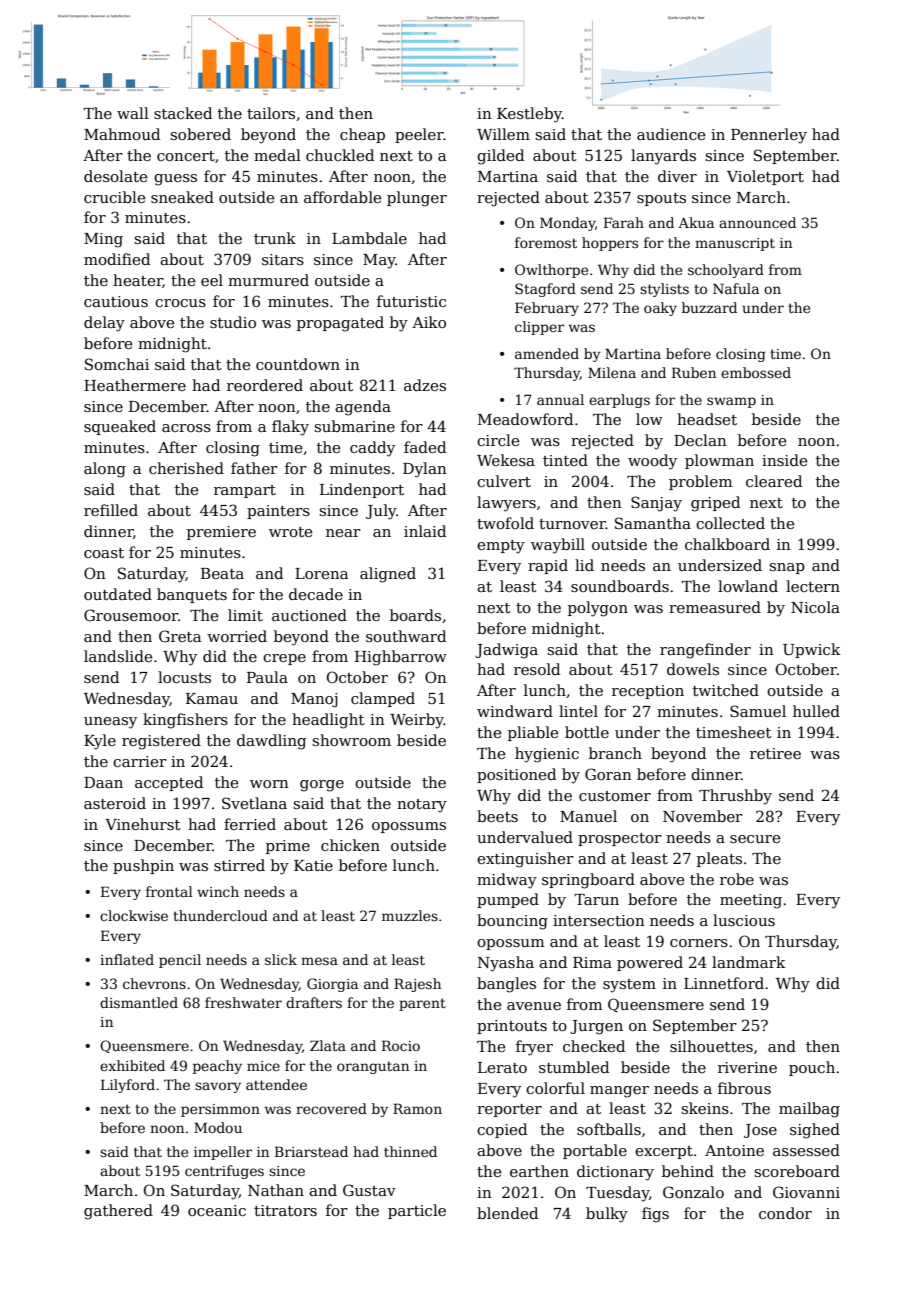 This screenshot has width=924, height=1308. I want to click on Jurgen, so click(596, 1027).
